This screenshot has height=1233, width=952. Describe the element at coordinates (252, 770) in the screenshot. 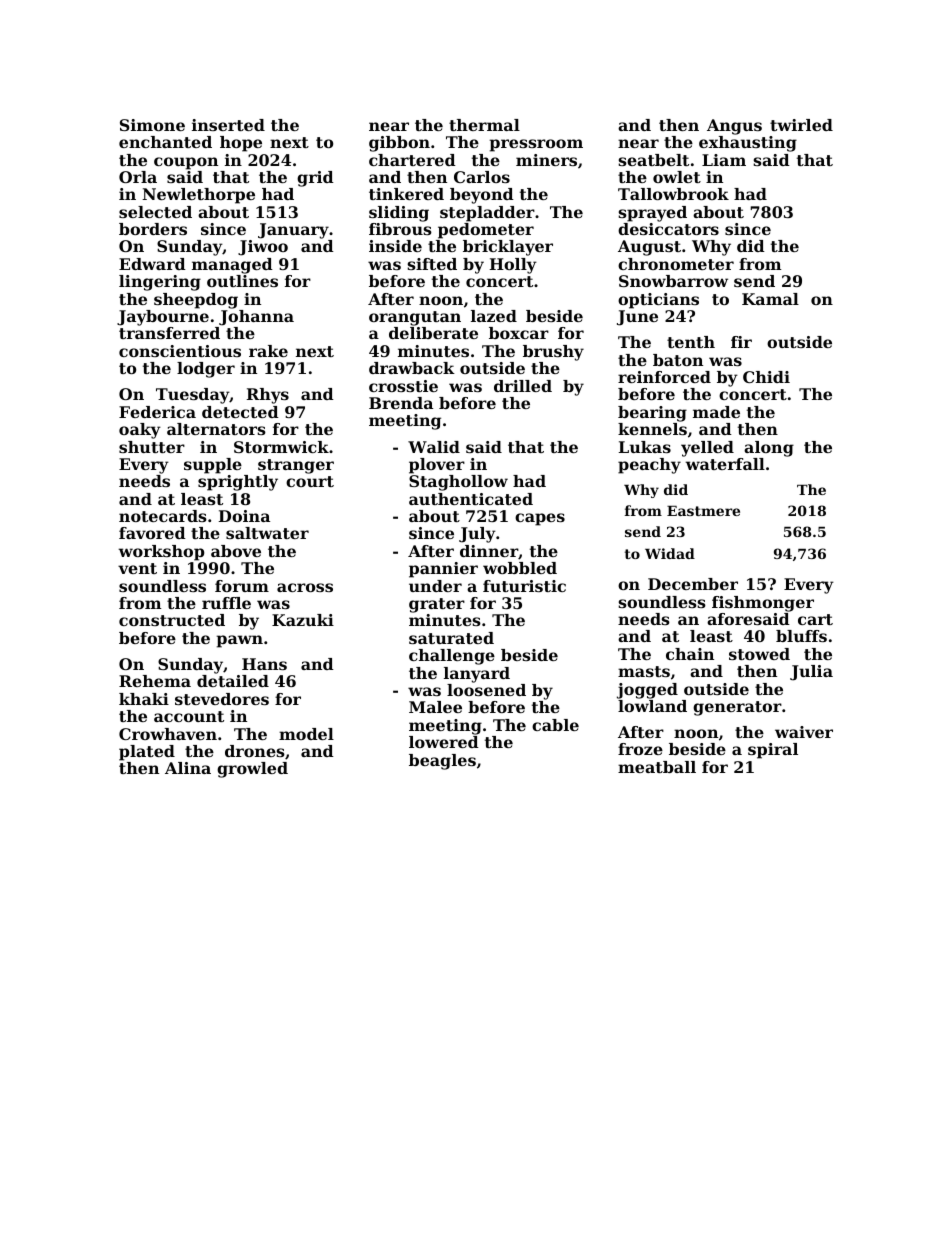

I see `growled` at that location.
